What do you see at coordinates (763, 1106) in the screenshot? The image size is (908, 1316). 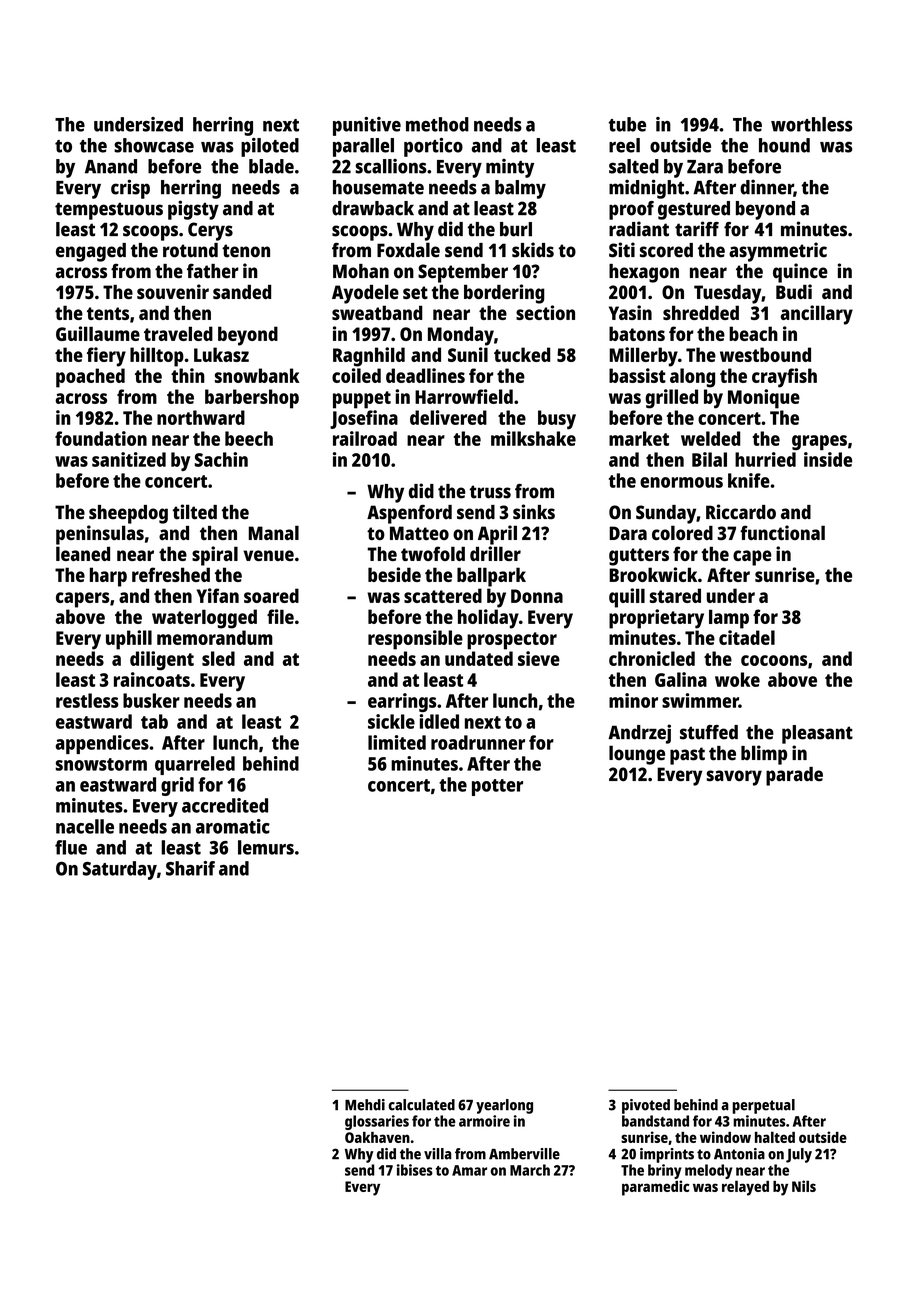 I see `perpetual` at bounding box center [763, 1106].
